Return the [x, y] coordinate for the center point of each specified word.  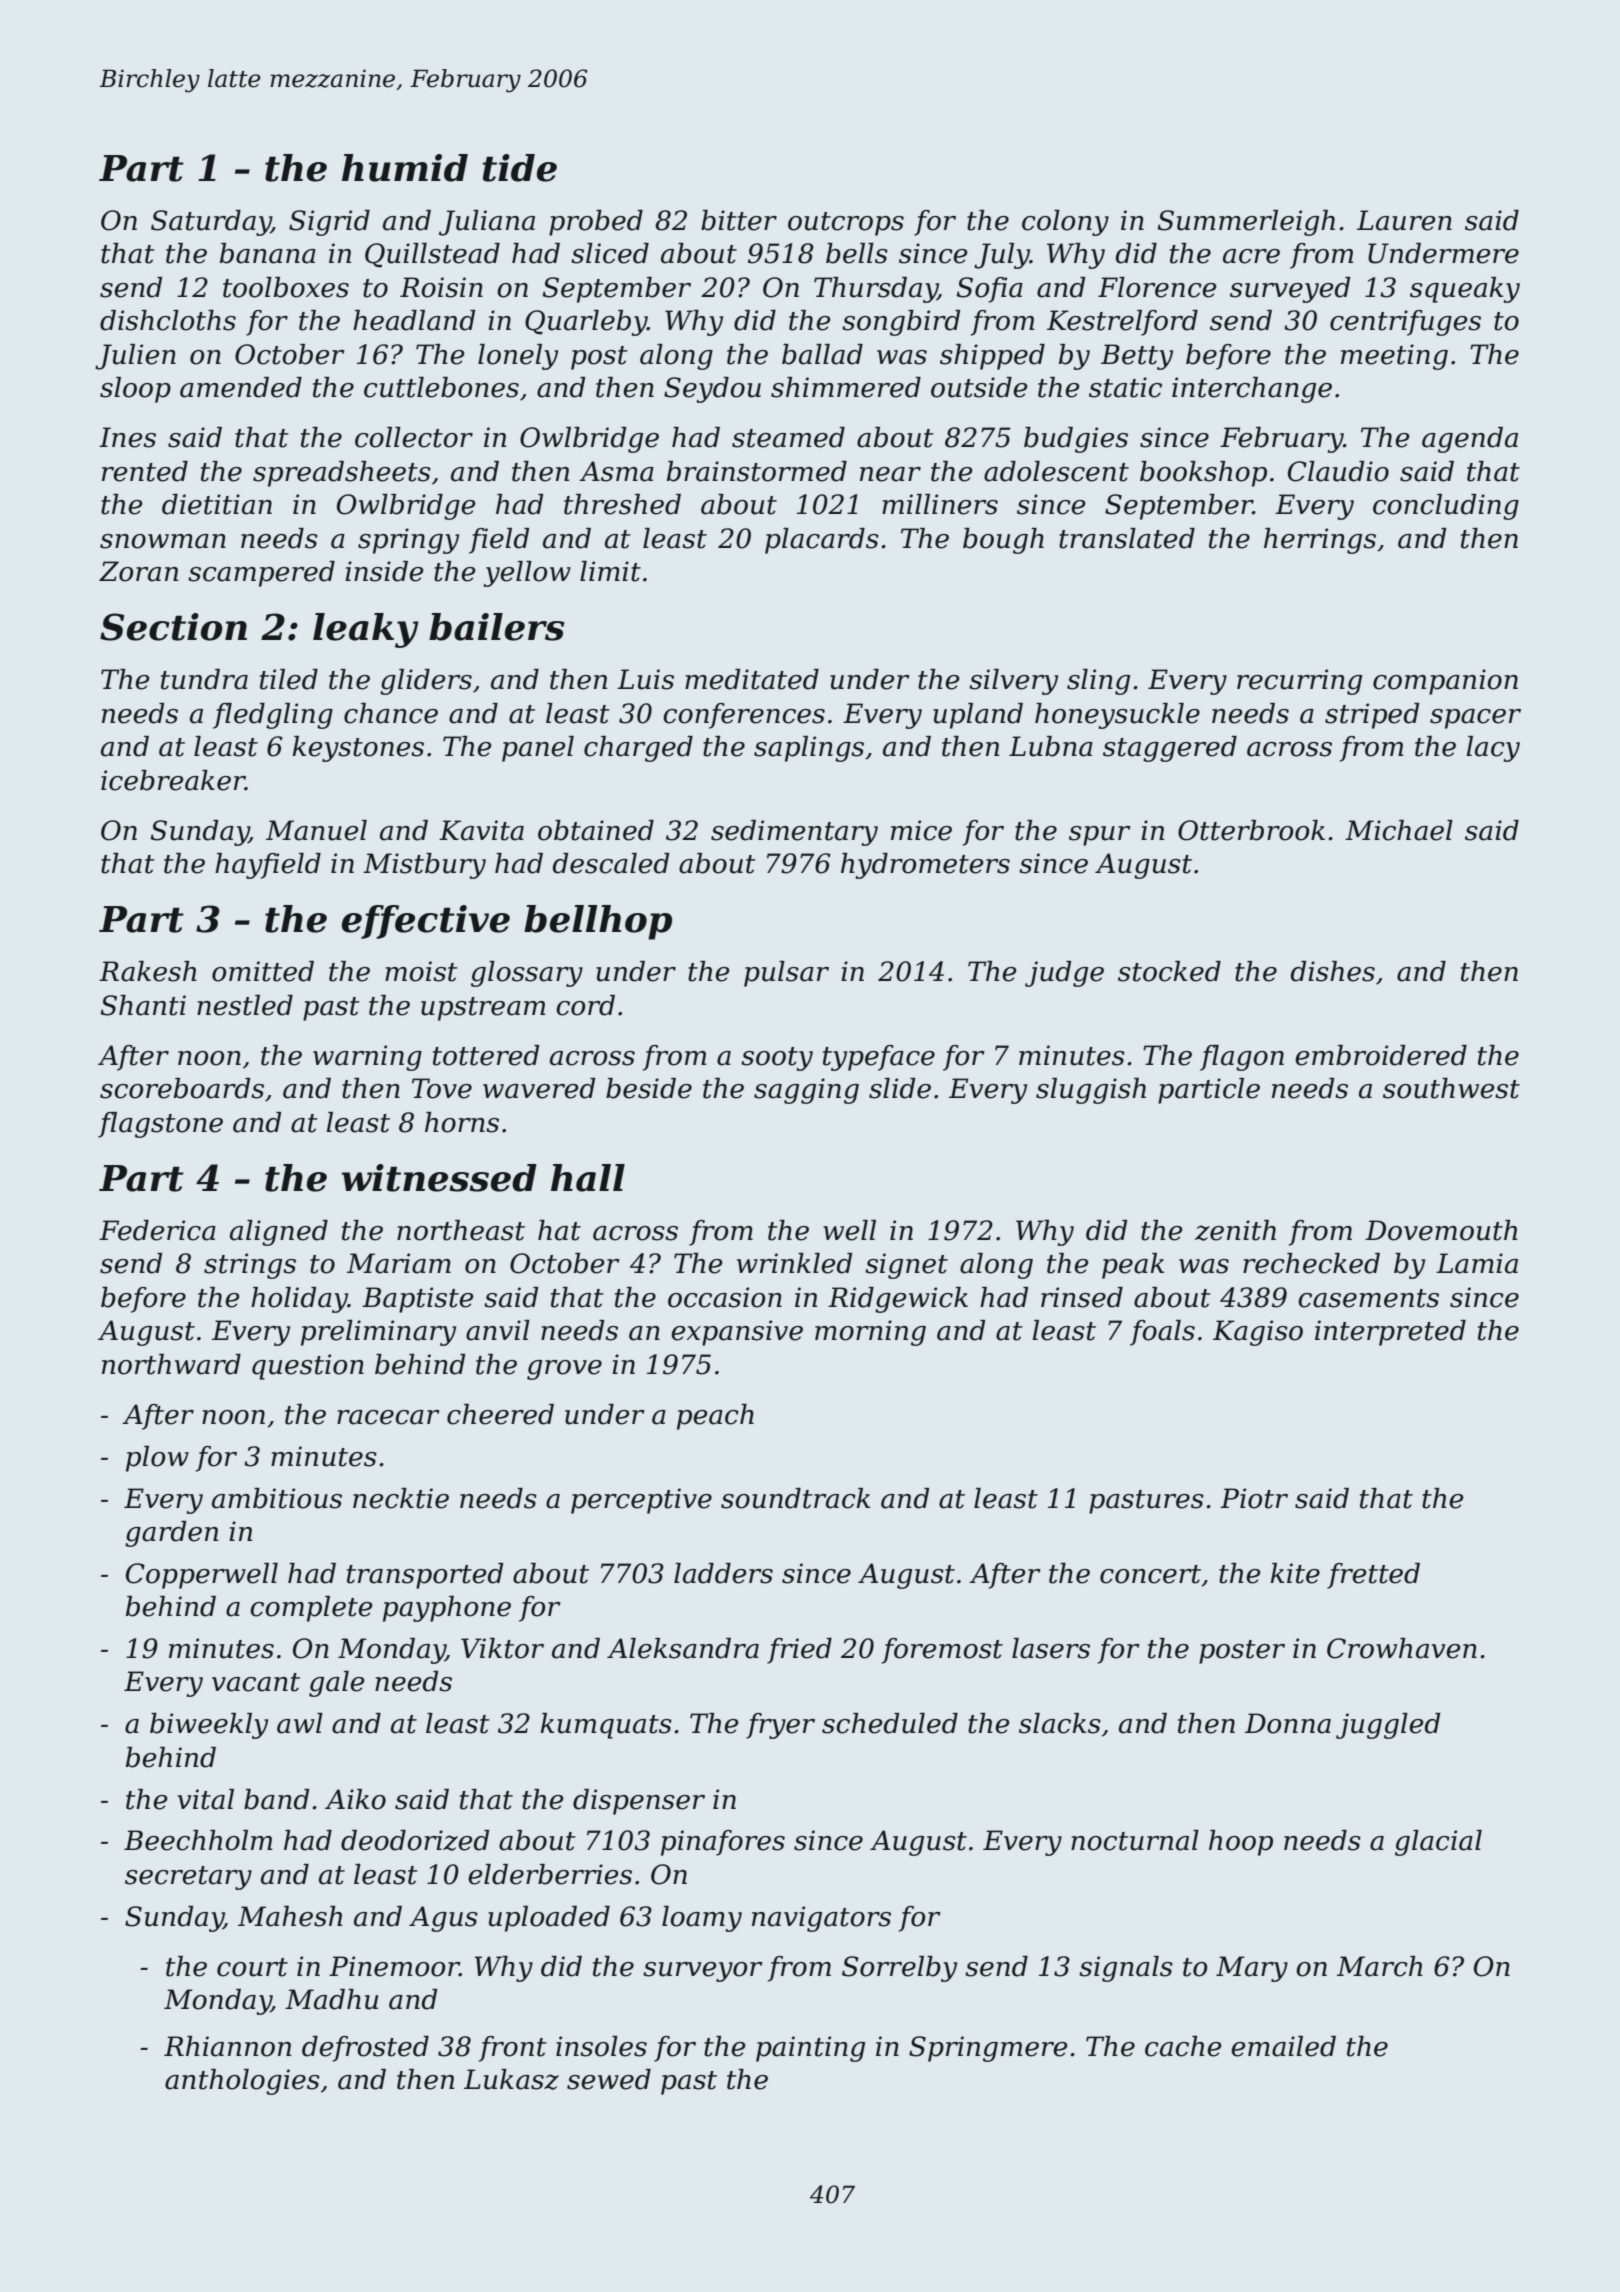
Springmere [988, 2049]
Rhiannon [227, 2046]
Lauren [1404, 220]
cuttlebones [441, 387]
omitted [263, 971]
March [1380, 1966]
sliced [610, 253]
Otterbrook [1251, 830]
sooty [777, 1059]
